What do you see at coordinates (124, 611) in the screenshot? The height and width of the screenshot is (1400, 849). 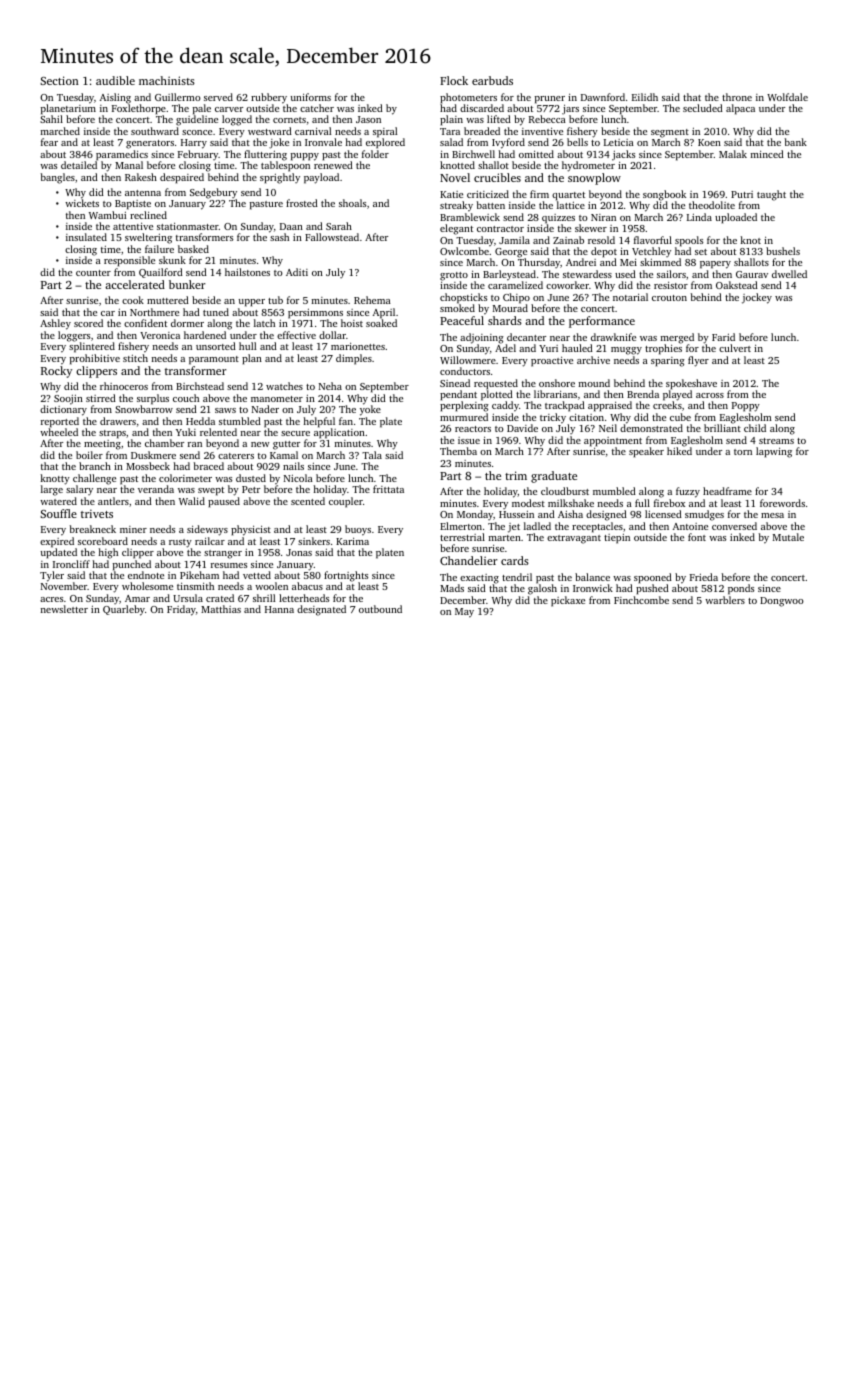 I see `Quarleby` at bounding box center [124, 611].
